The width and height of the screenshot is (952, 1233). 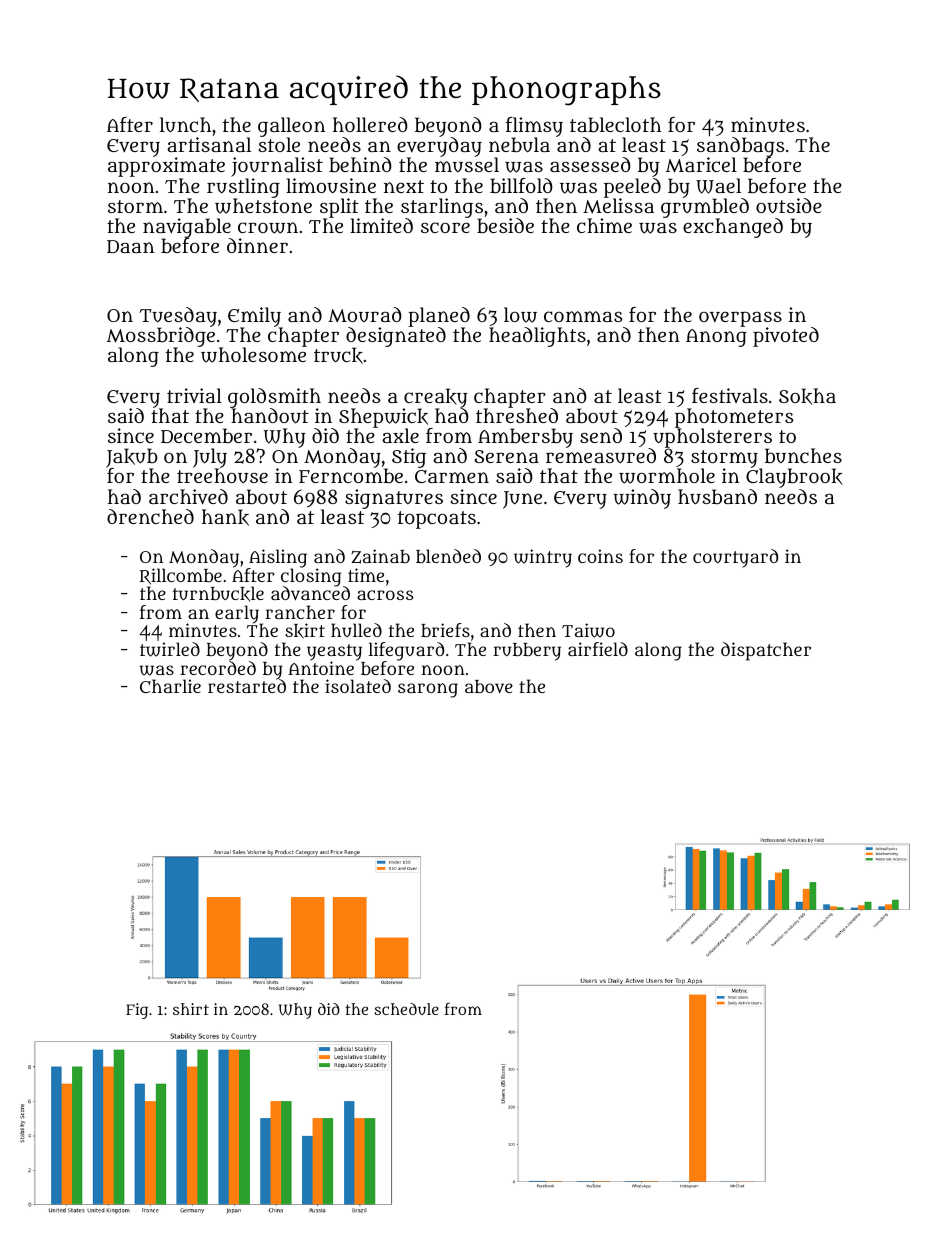 I want to click on briefs, so click(x=445, y=630).
